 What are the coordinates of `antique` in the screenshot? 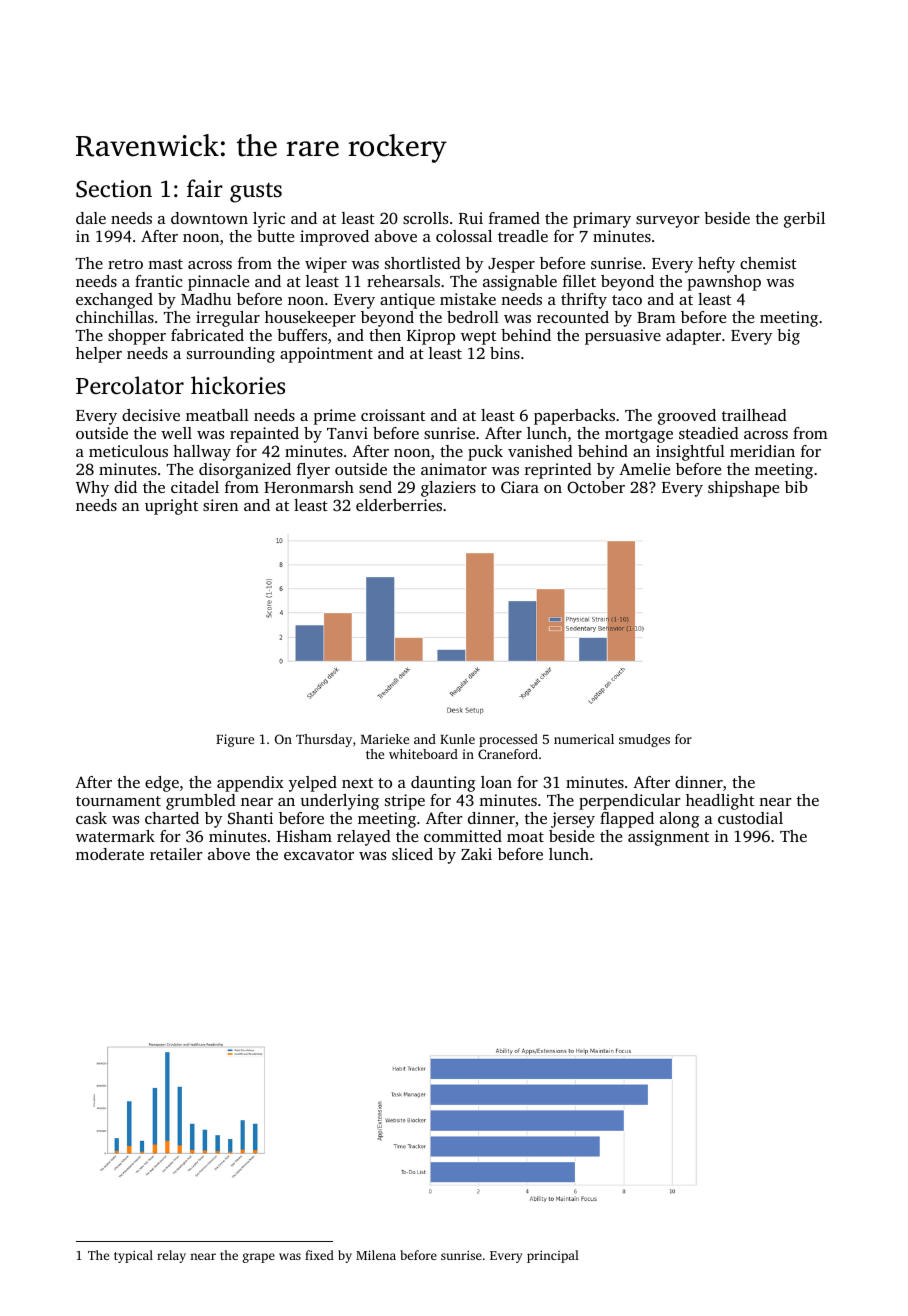 It's located at (407, 301).
